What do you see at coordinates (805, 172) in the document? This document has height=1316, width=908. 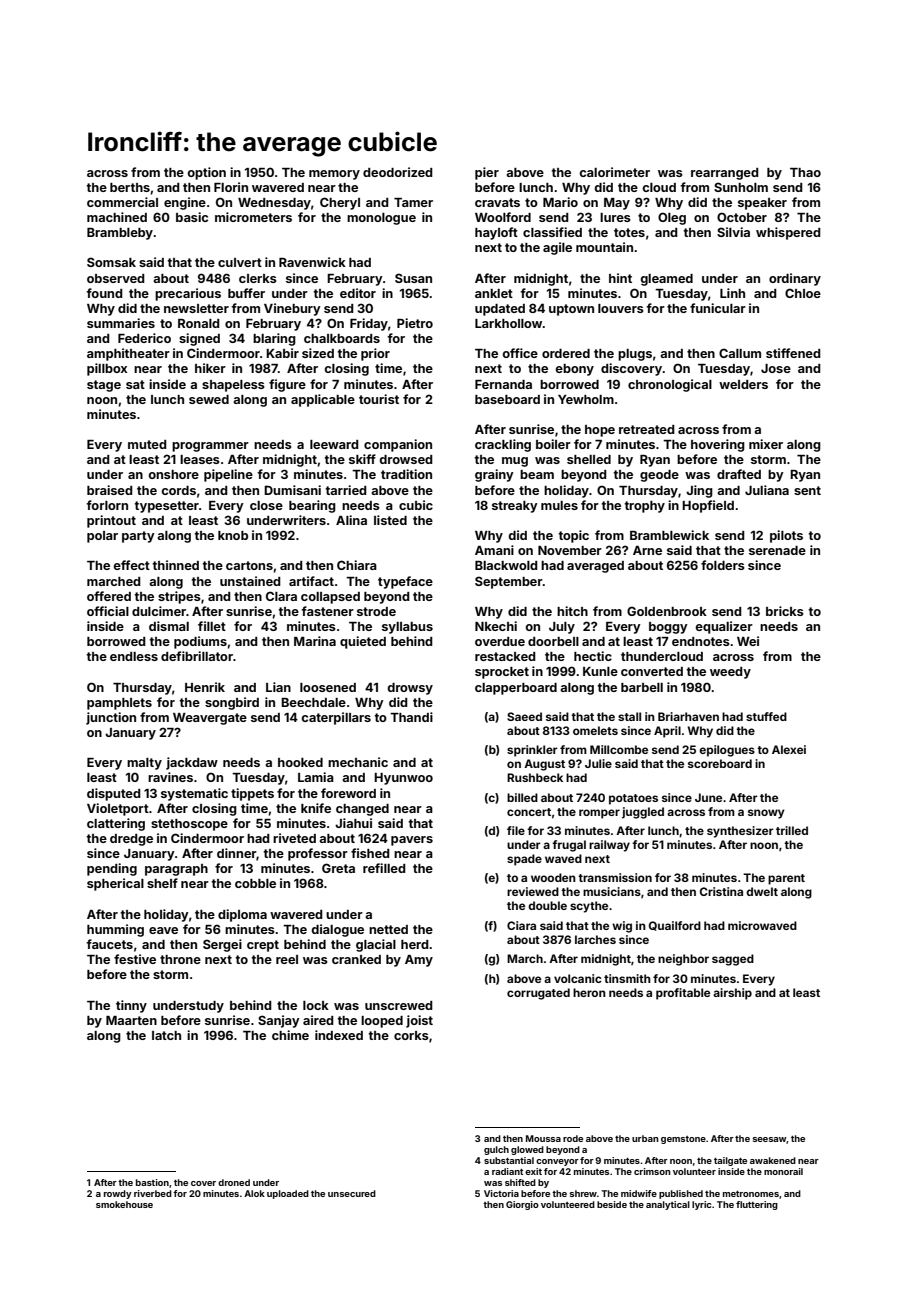 I see `Thao` at bounding box center [805, 172].
